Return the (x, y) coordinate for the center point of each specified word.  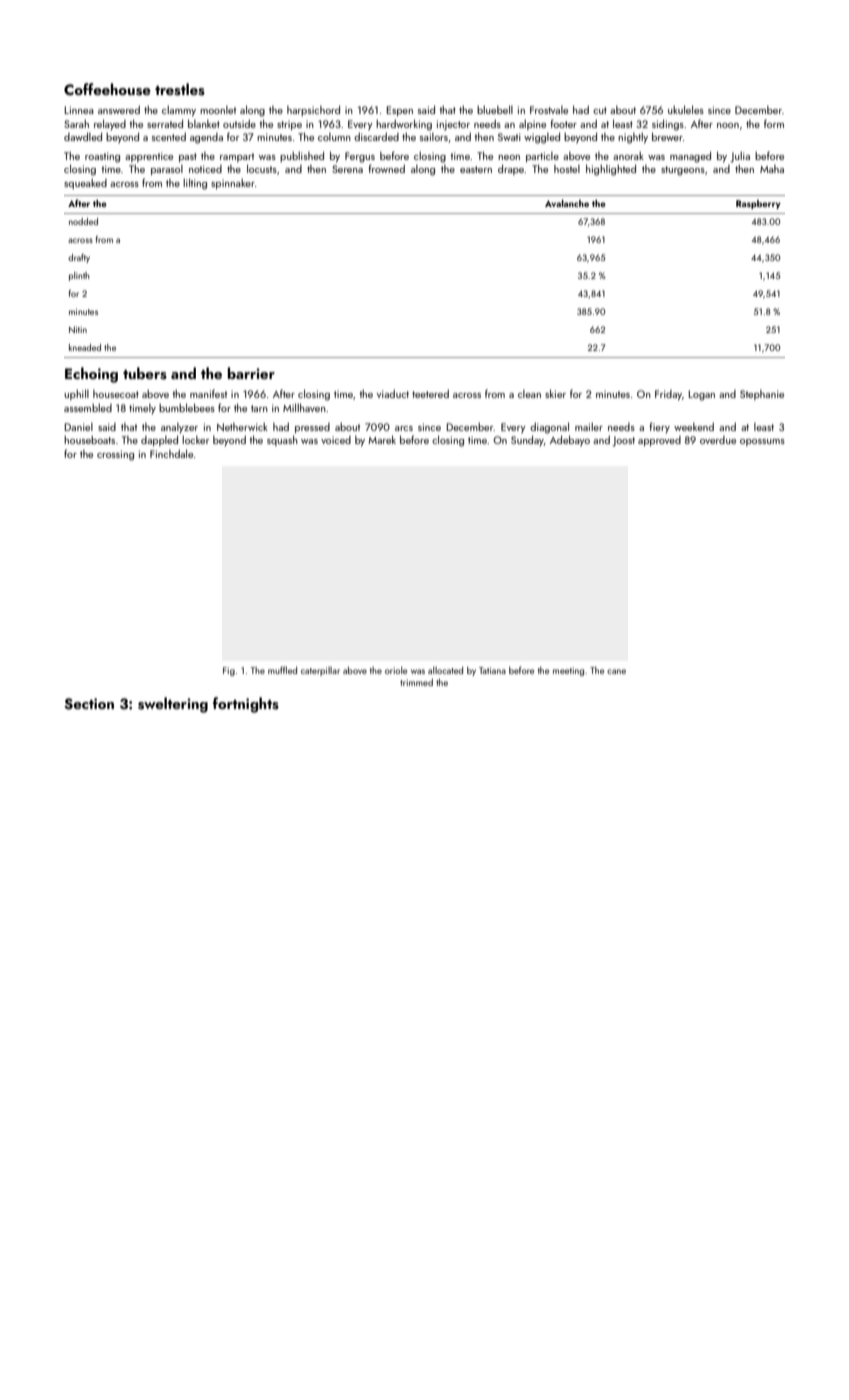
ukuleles (686, 109)
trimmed (416, 682)
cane (616, 671)
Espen (400, 111)
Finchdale (171, 453)
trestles (180, 89)
